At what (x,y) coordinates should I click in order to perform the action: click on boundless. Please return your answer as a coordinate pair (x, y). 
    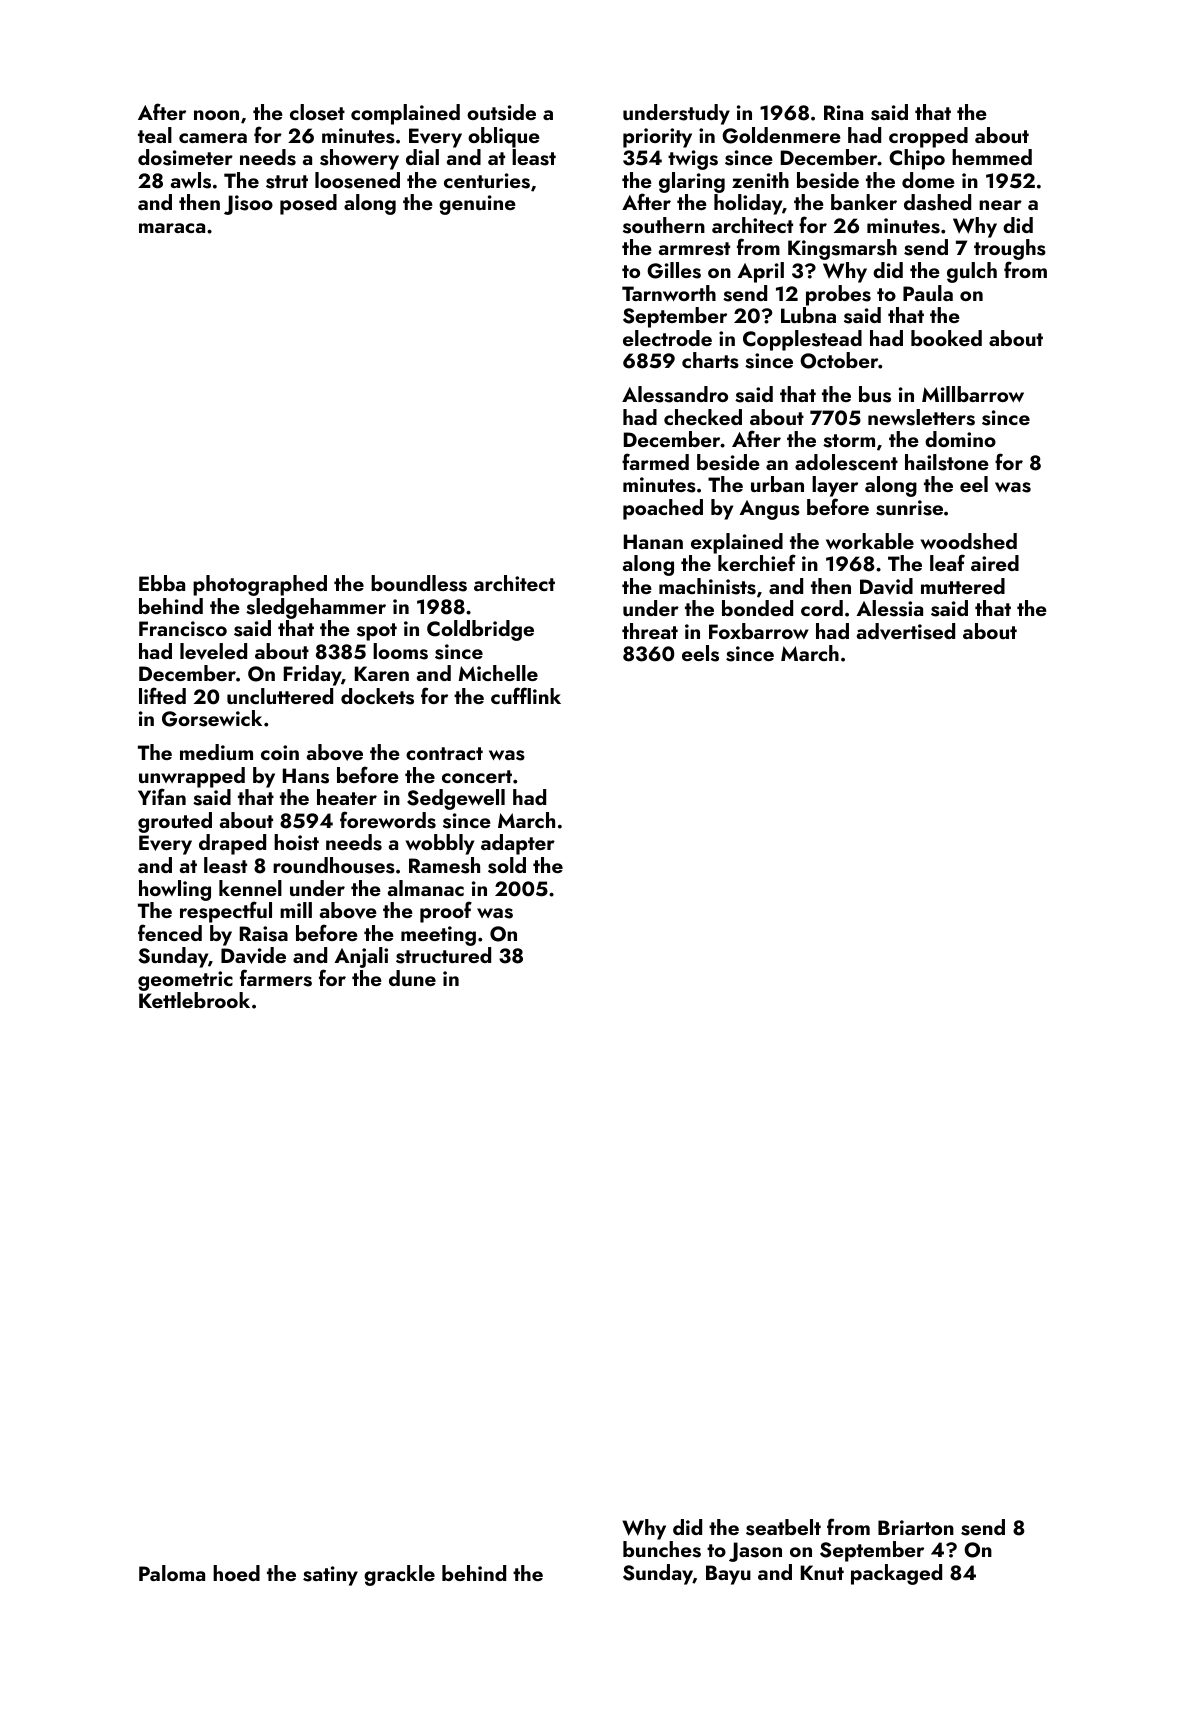
    Looking at the image, I should click on (419, 583).
